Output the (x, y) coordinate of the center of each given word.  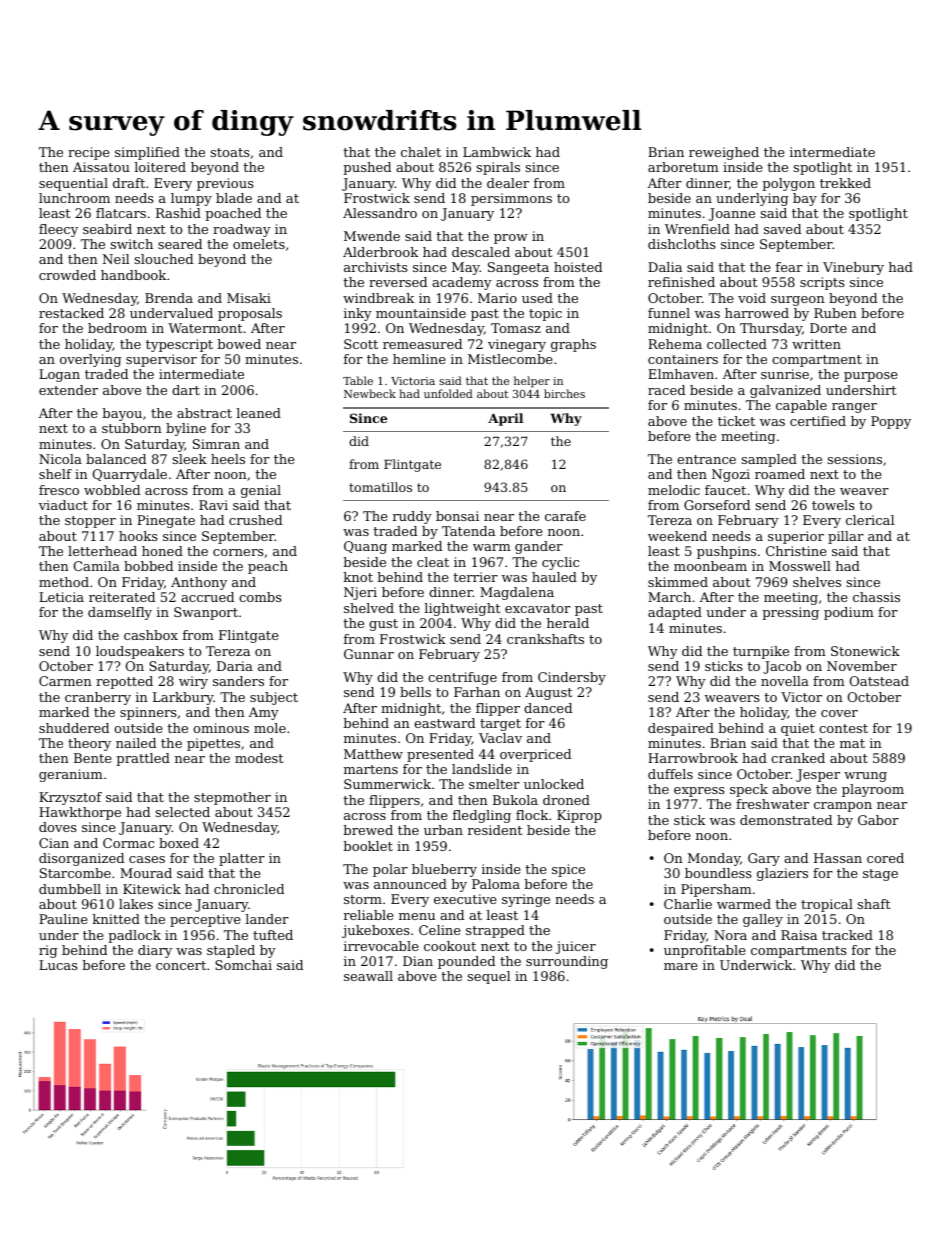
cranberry (98, 698)
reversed (398, 282)
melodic (674, 490)
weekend (677, 536)
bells (415, 692)
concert (181, 965)
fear (789, 267)
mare (681, 966)
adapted (675, 613)
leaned (258, 413)
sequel (489, 977)
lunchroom (74, 198)
